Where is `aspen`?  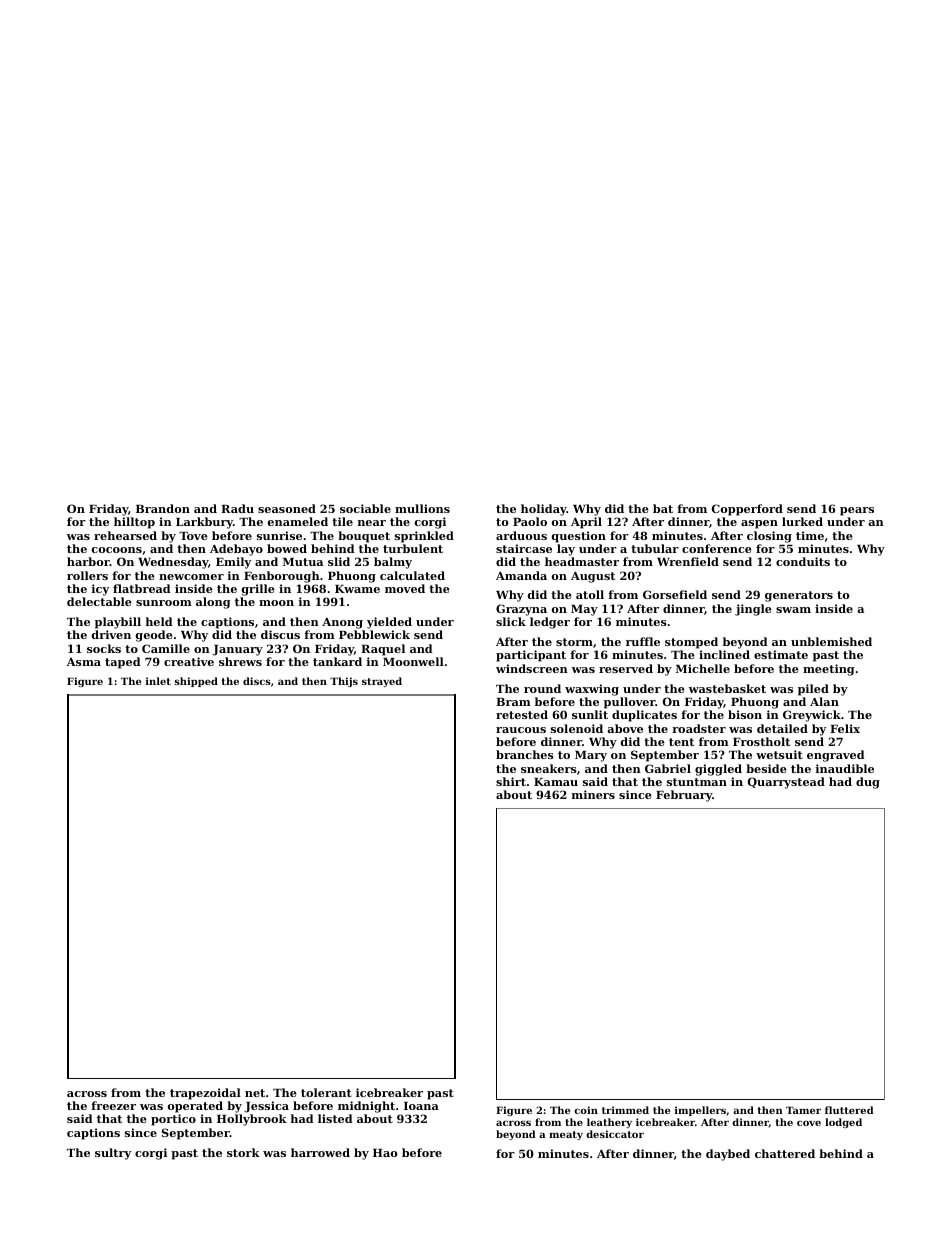
aspen is located at coordinates (759, 524).
